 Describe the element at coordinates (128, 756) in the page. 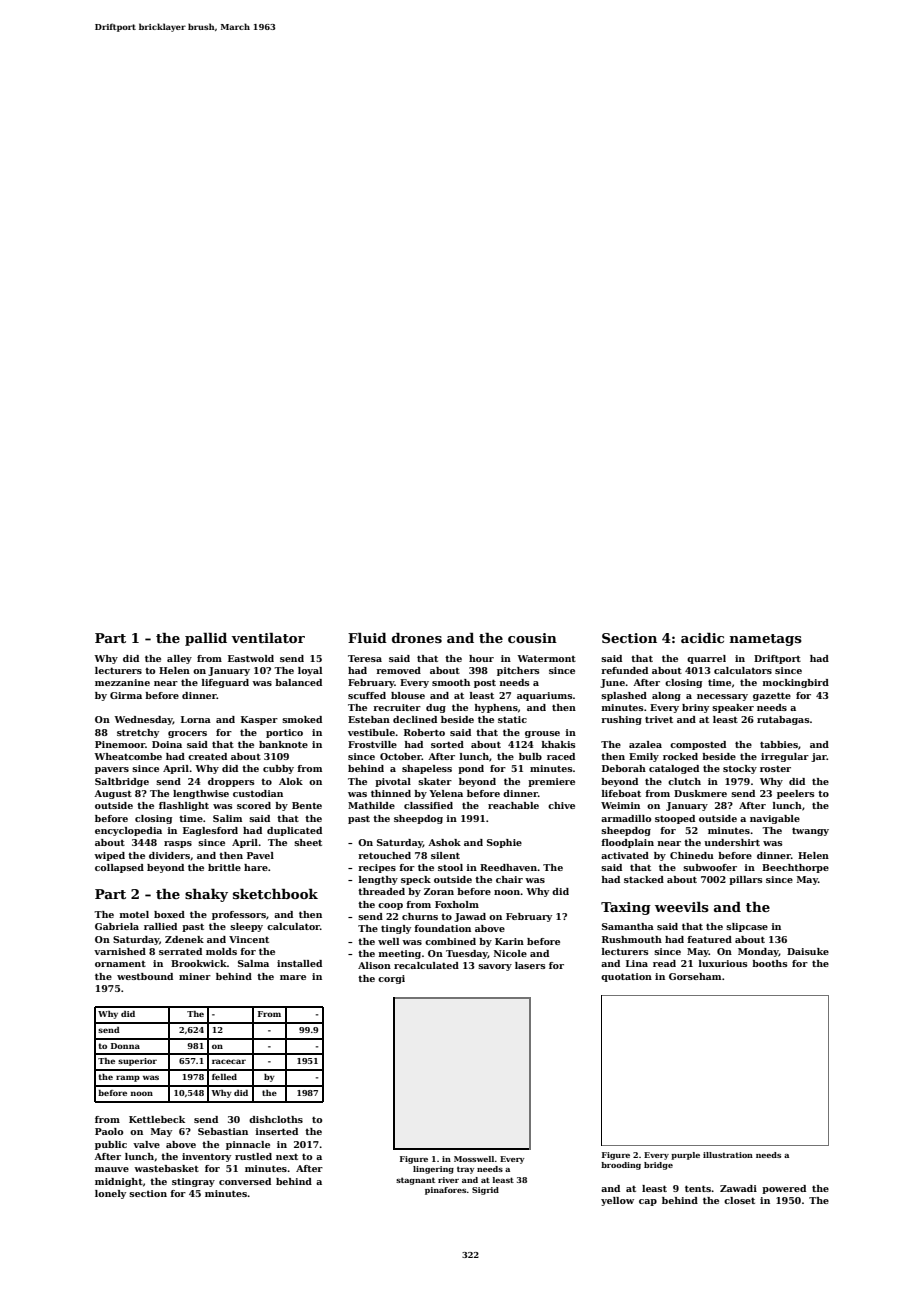

I see `Wheatcombe` at that location.
